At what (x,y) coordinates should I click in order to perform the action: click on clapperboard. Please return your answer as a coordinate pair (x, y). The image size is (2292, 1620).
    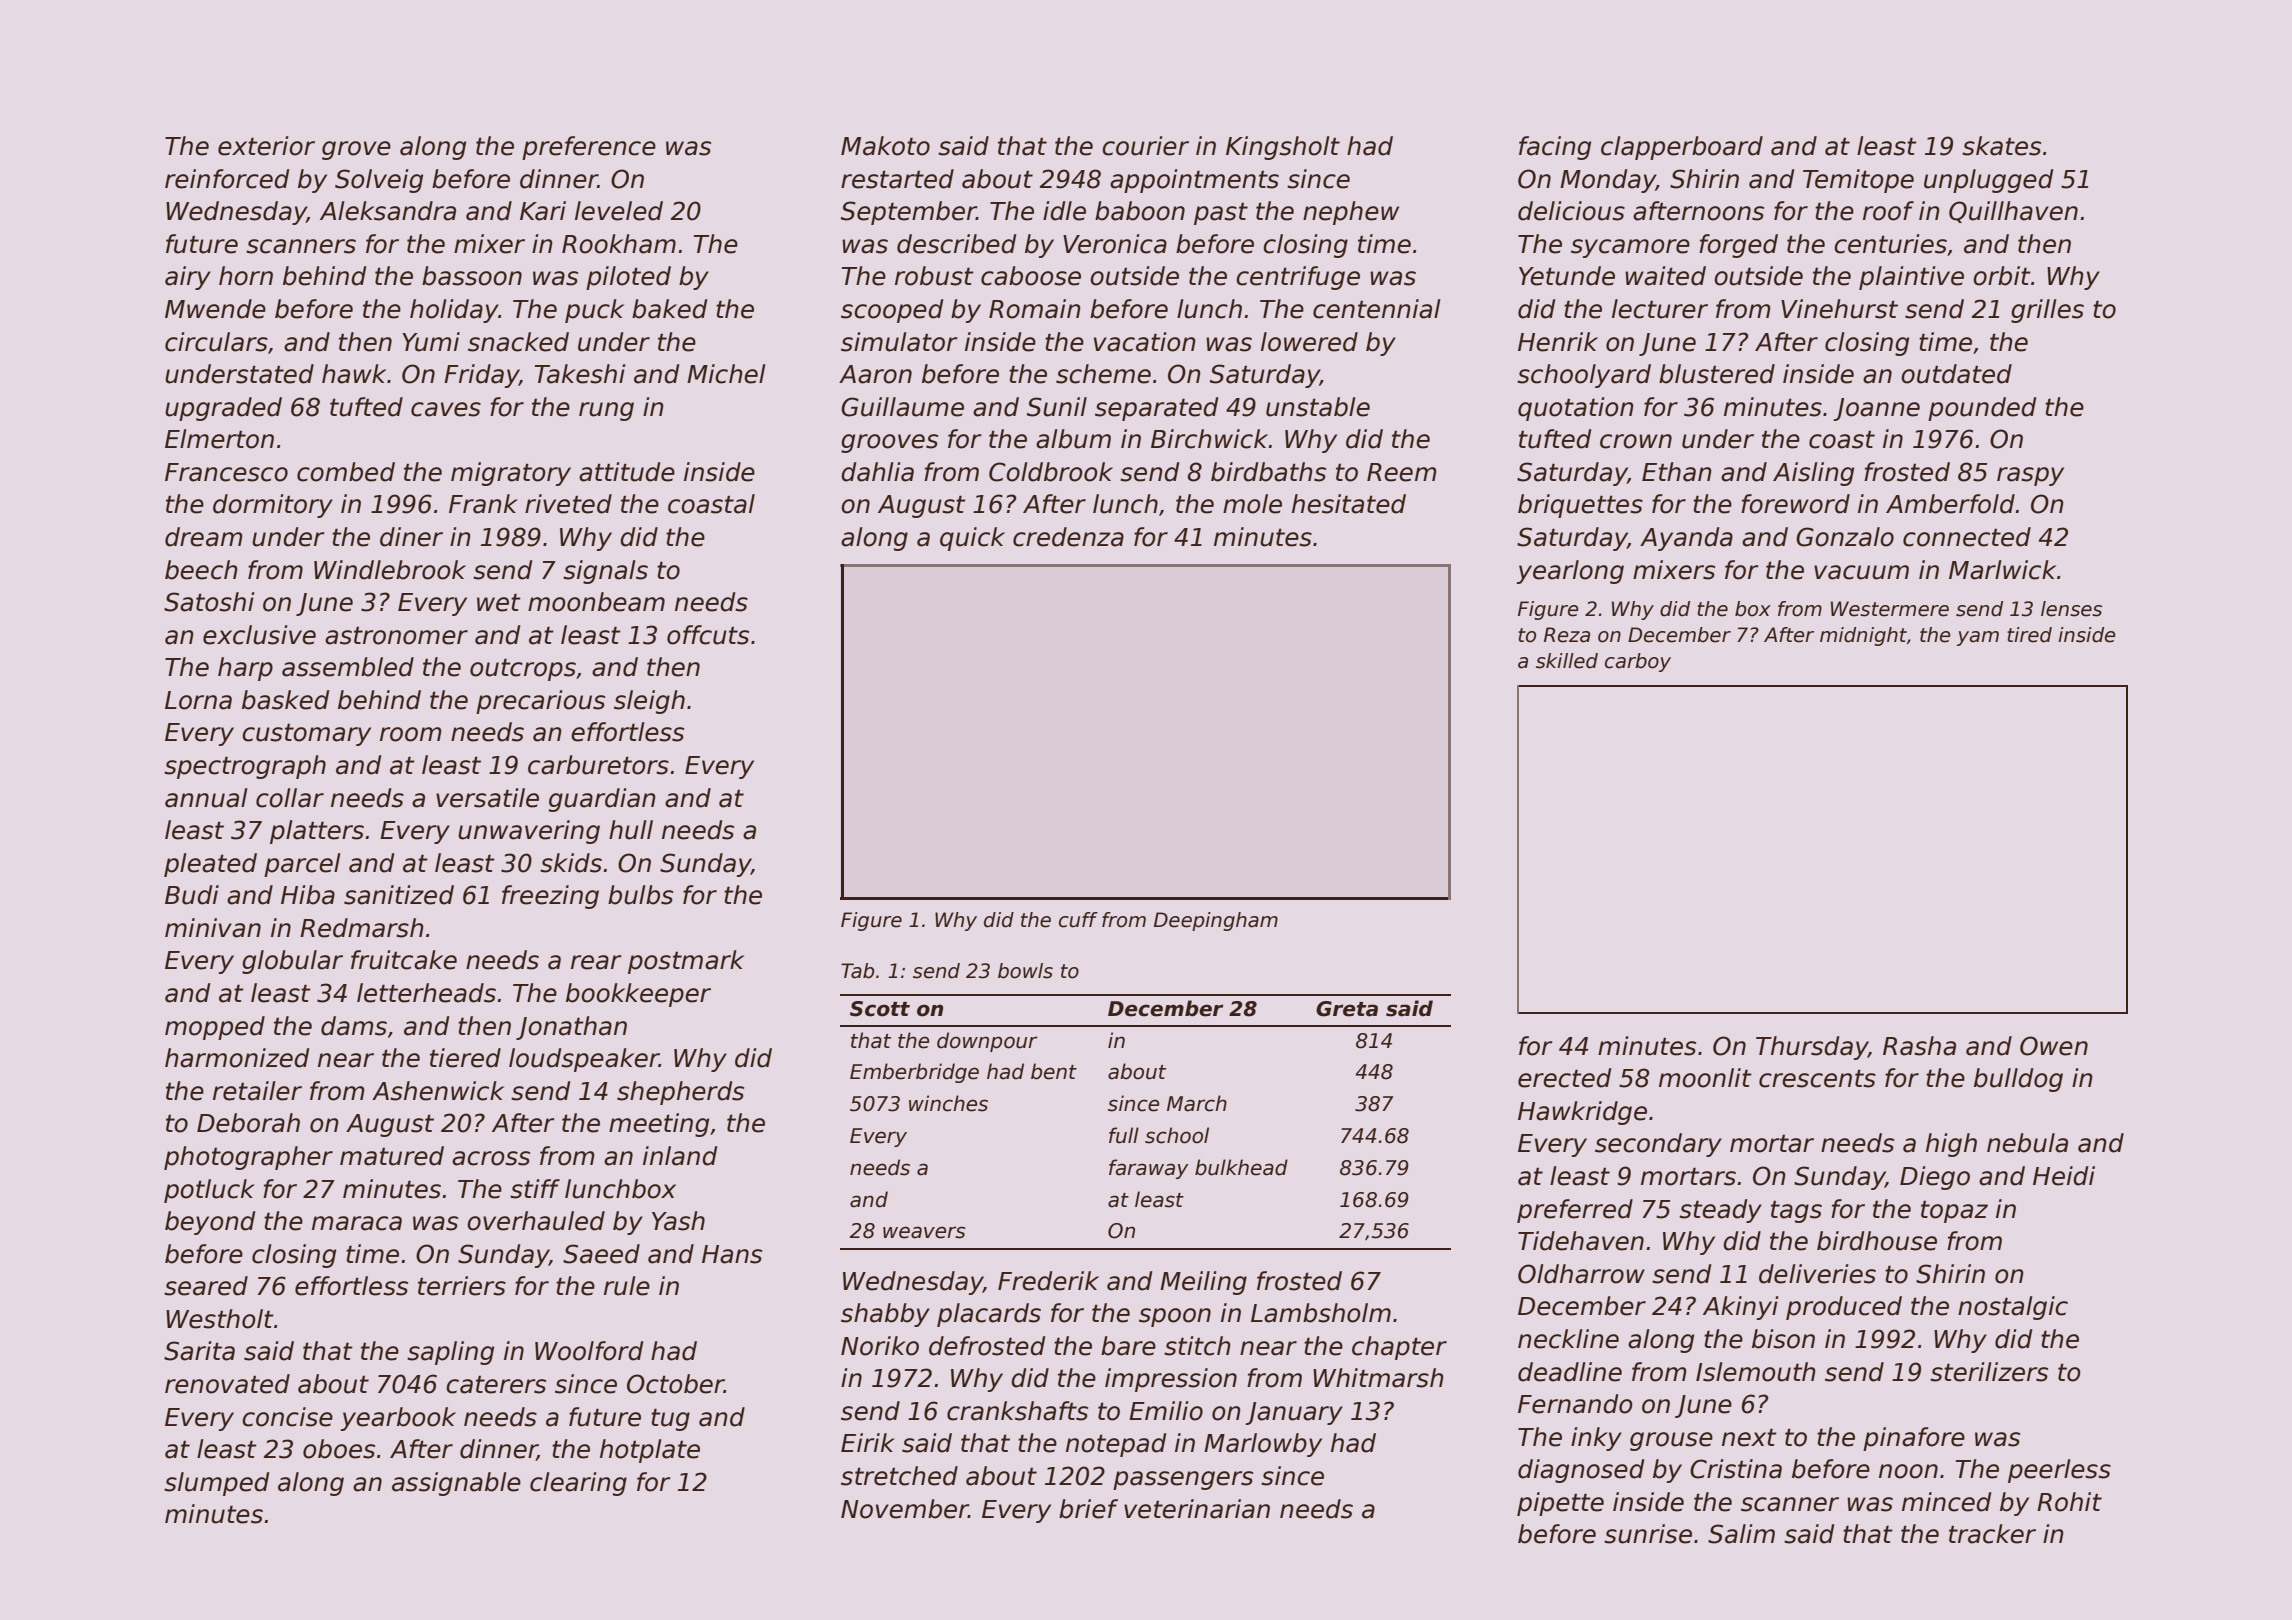
    Looking at the image, I should click on (1682, 148).
